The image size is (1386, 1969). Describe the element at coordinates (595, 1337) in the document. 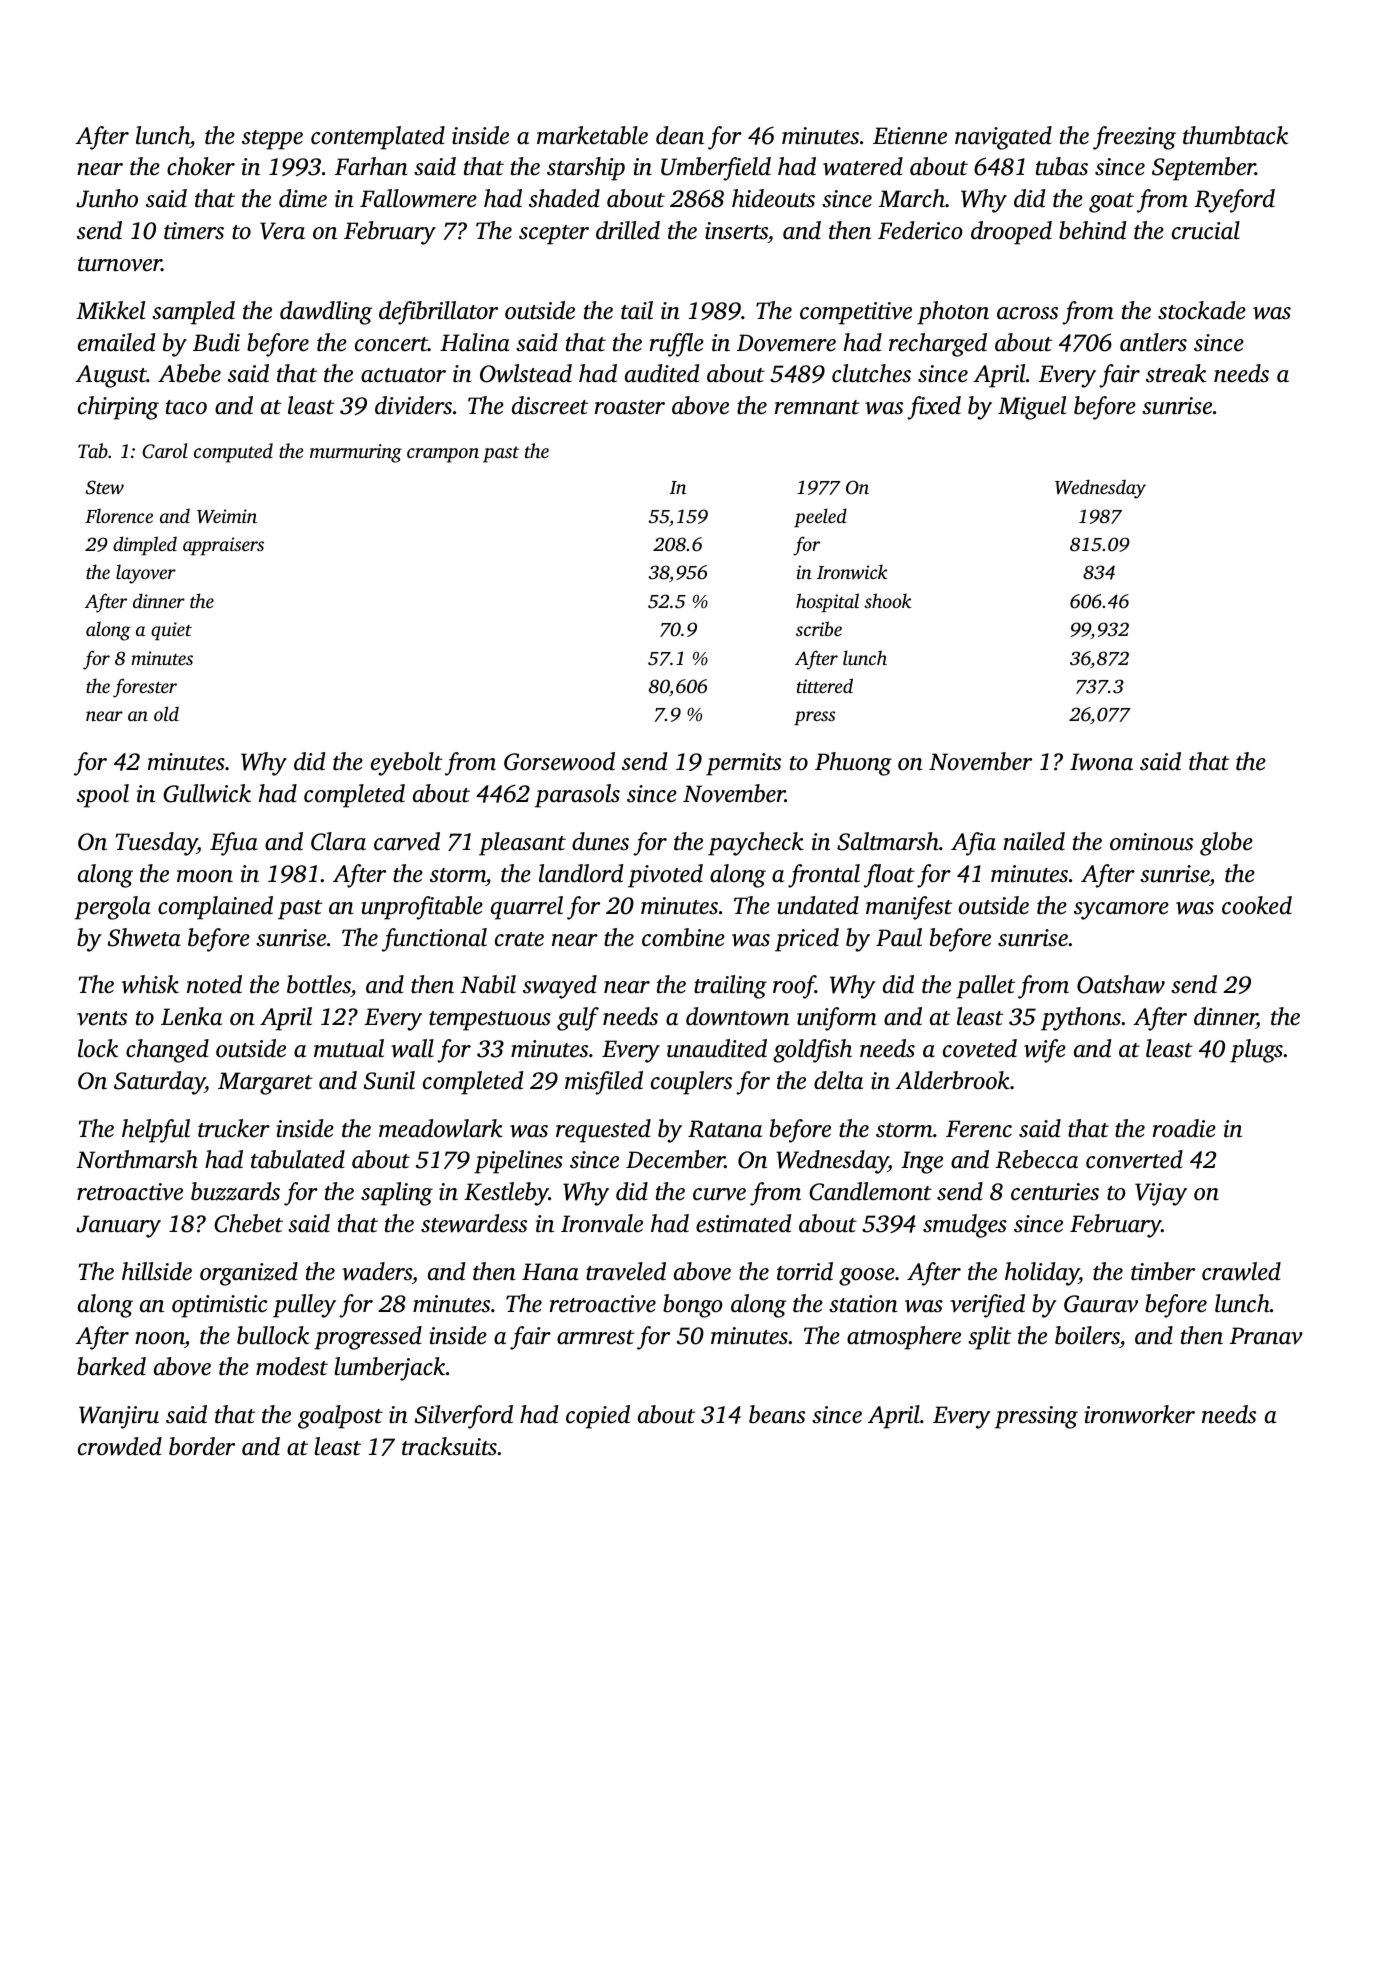

I see `armrest` at that location.
